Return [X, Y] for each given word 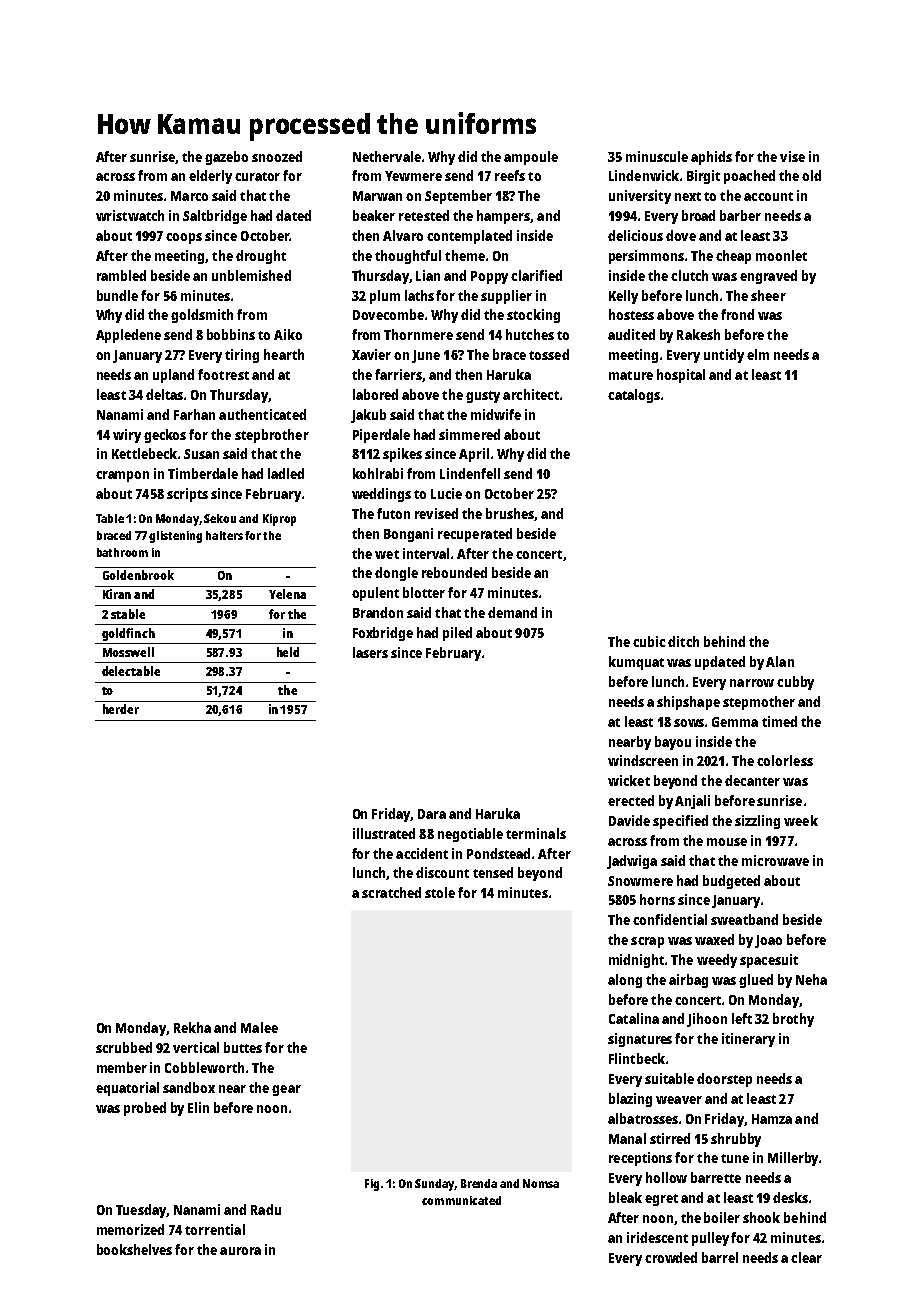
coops [184, 238]
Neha [811, 979]
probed [145, 1109]
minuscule [657, 156]
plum [385, 297]
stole [440, 892]
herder [121, 709]
